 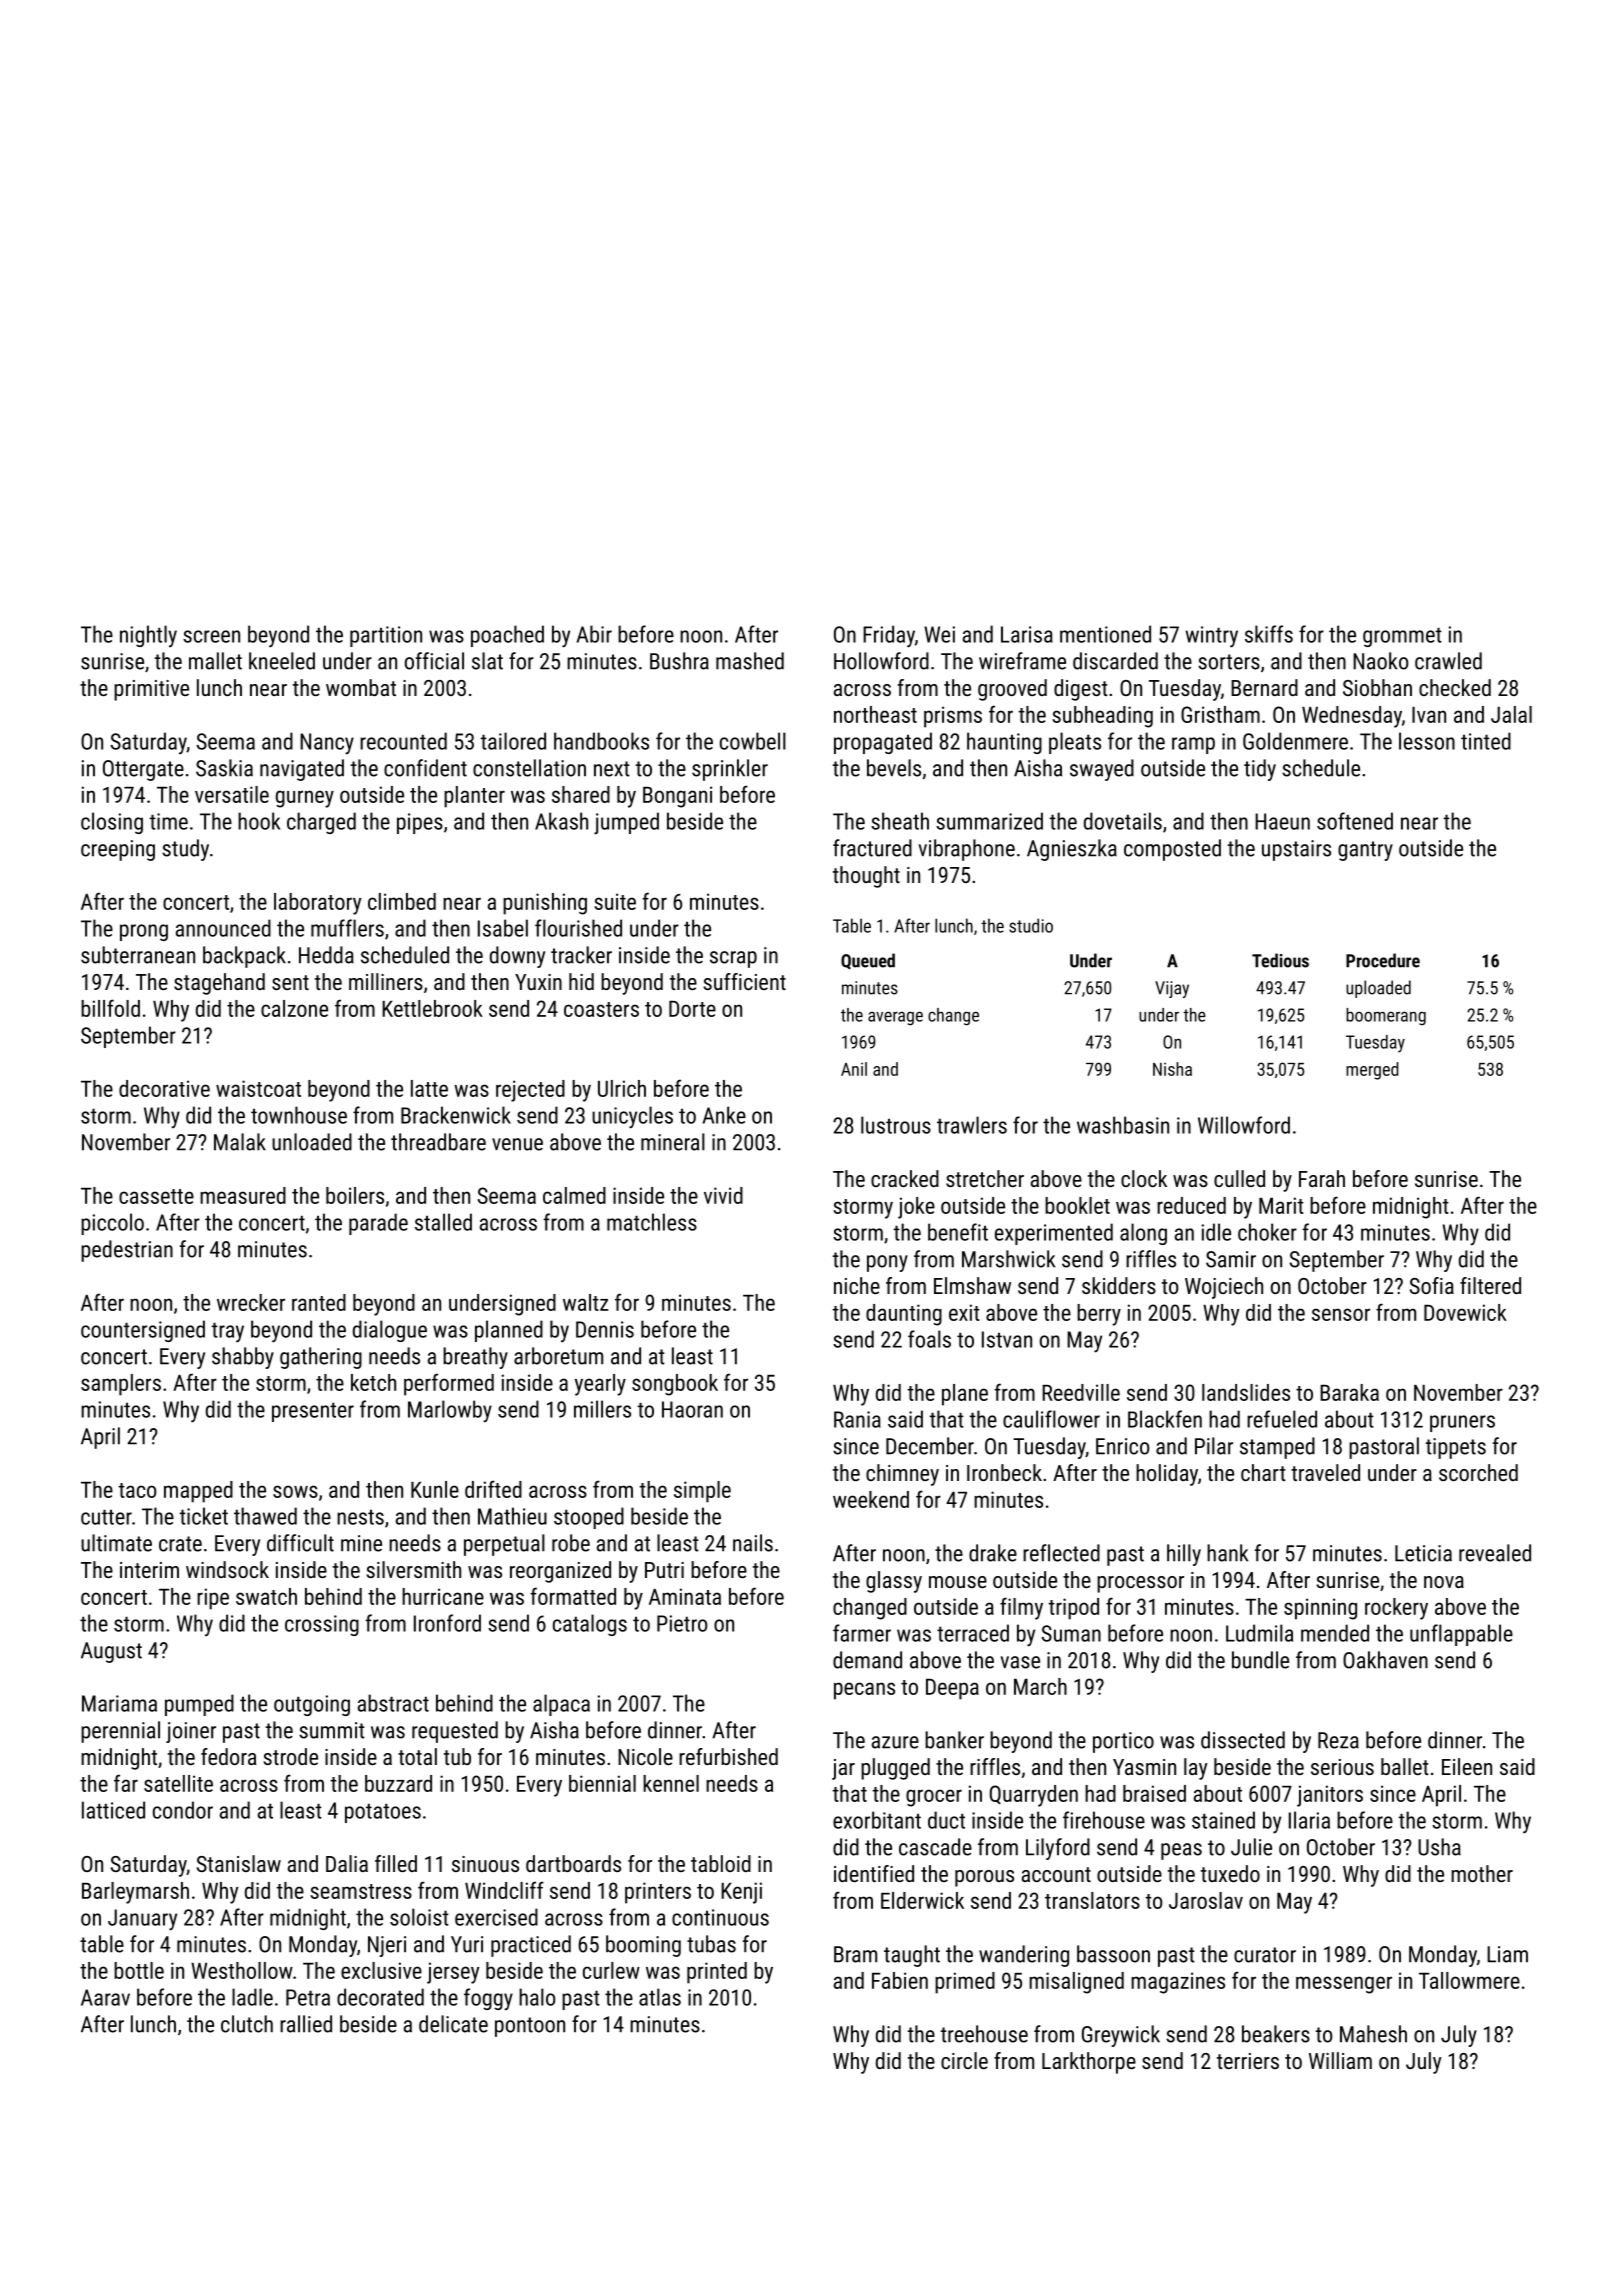 What do you see at coordinates (1322, 1178) in the image?
I see `Farah` at bounding box center [1322, 1178].
